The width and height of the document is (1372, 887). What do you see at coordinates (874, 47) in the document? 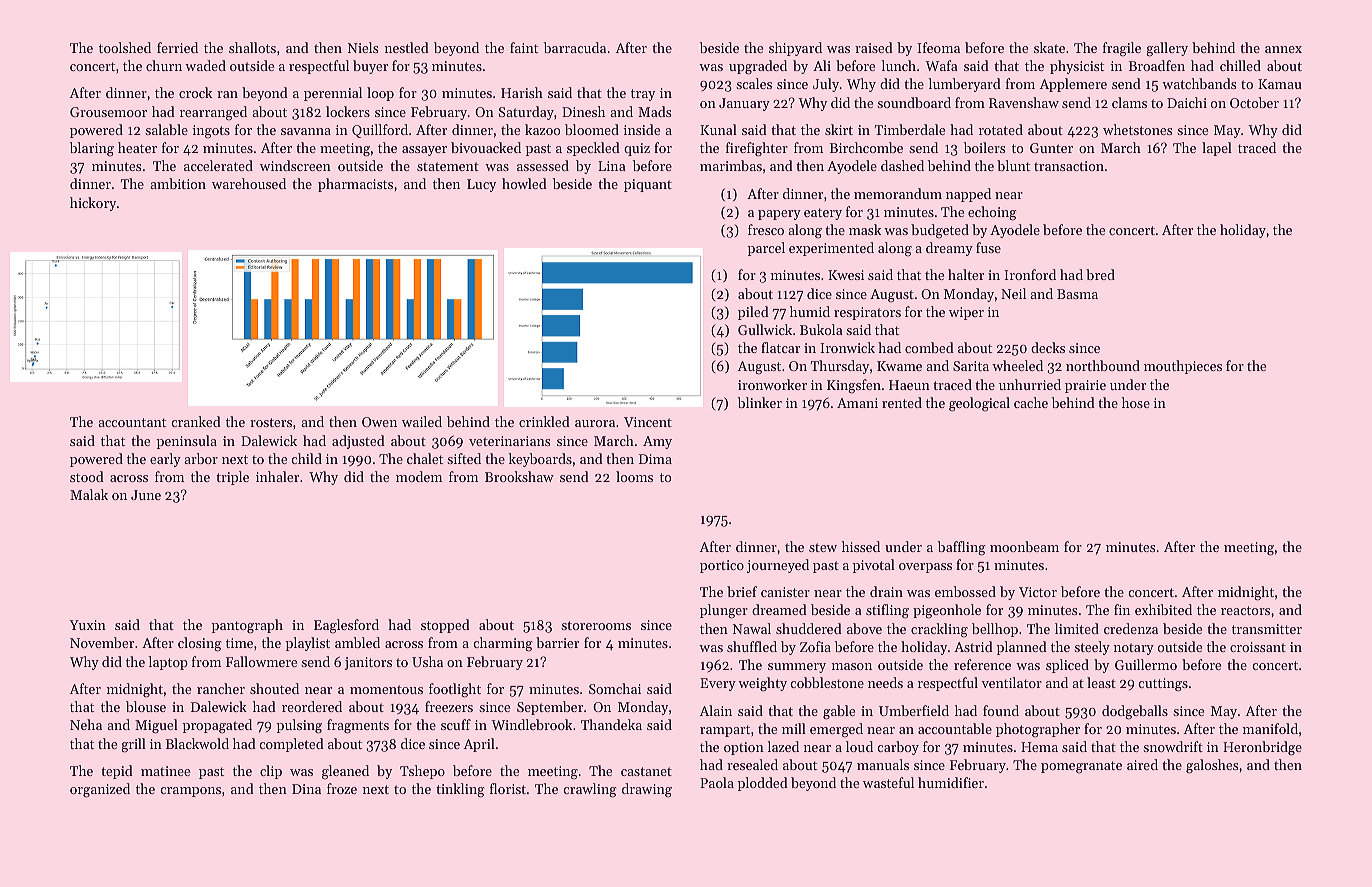
I see `raised` at bounding box center [874, 47].
